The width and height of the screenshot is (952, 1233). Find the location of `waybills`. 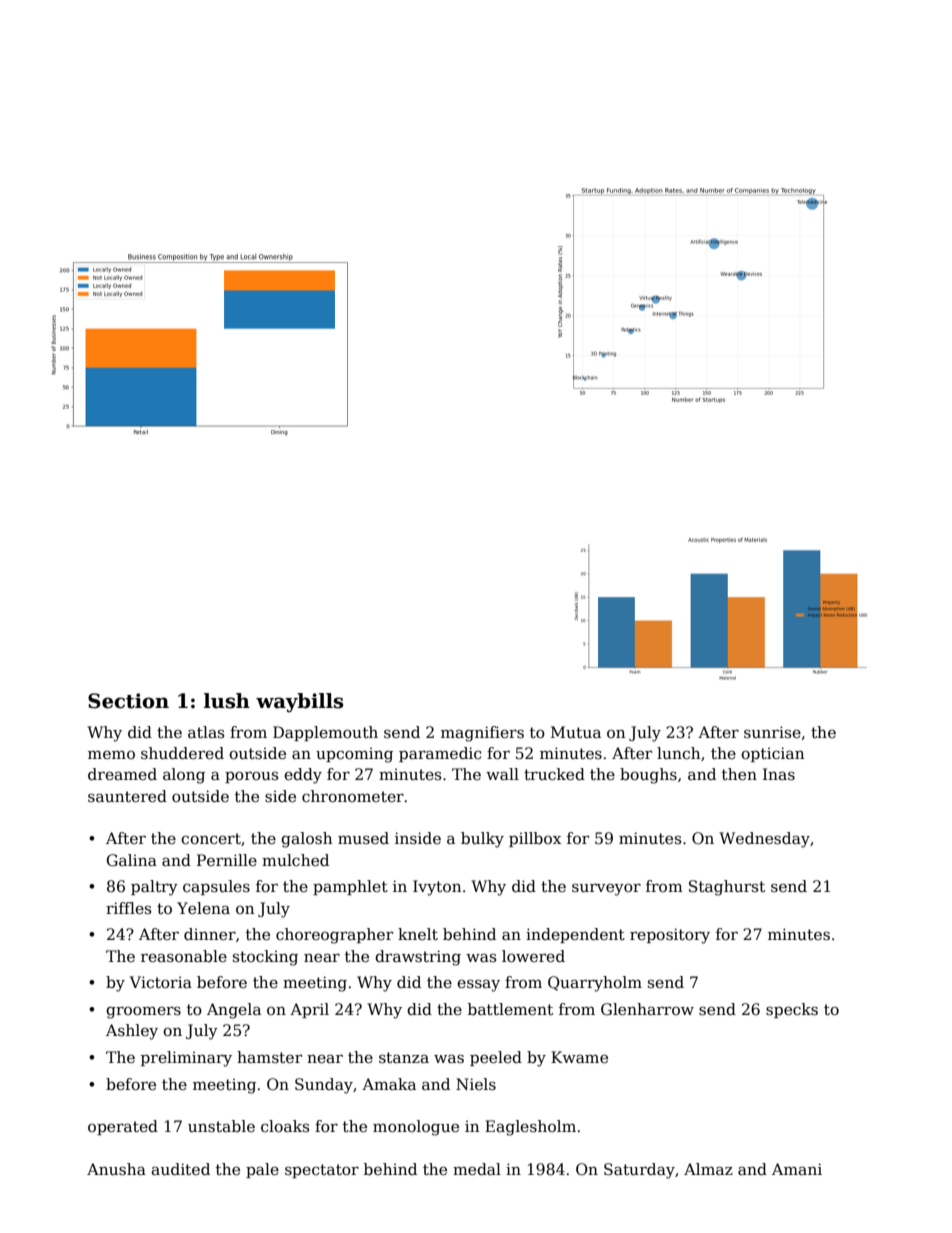

waybills is located at coordinates (299, 702).
